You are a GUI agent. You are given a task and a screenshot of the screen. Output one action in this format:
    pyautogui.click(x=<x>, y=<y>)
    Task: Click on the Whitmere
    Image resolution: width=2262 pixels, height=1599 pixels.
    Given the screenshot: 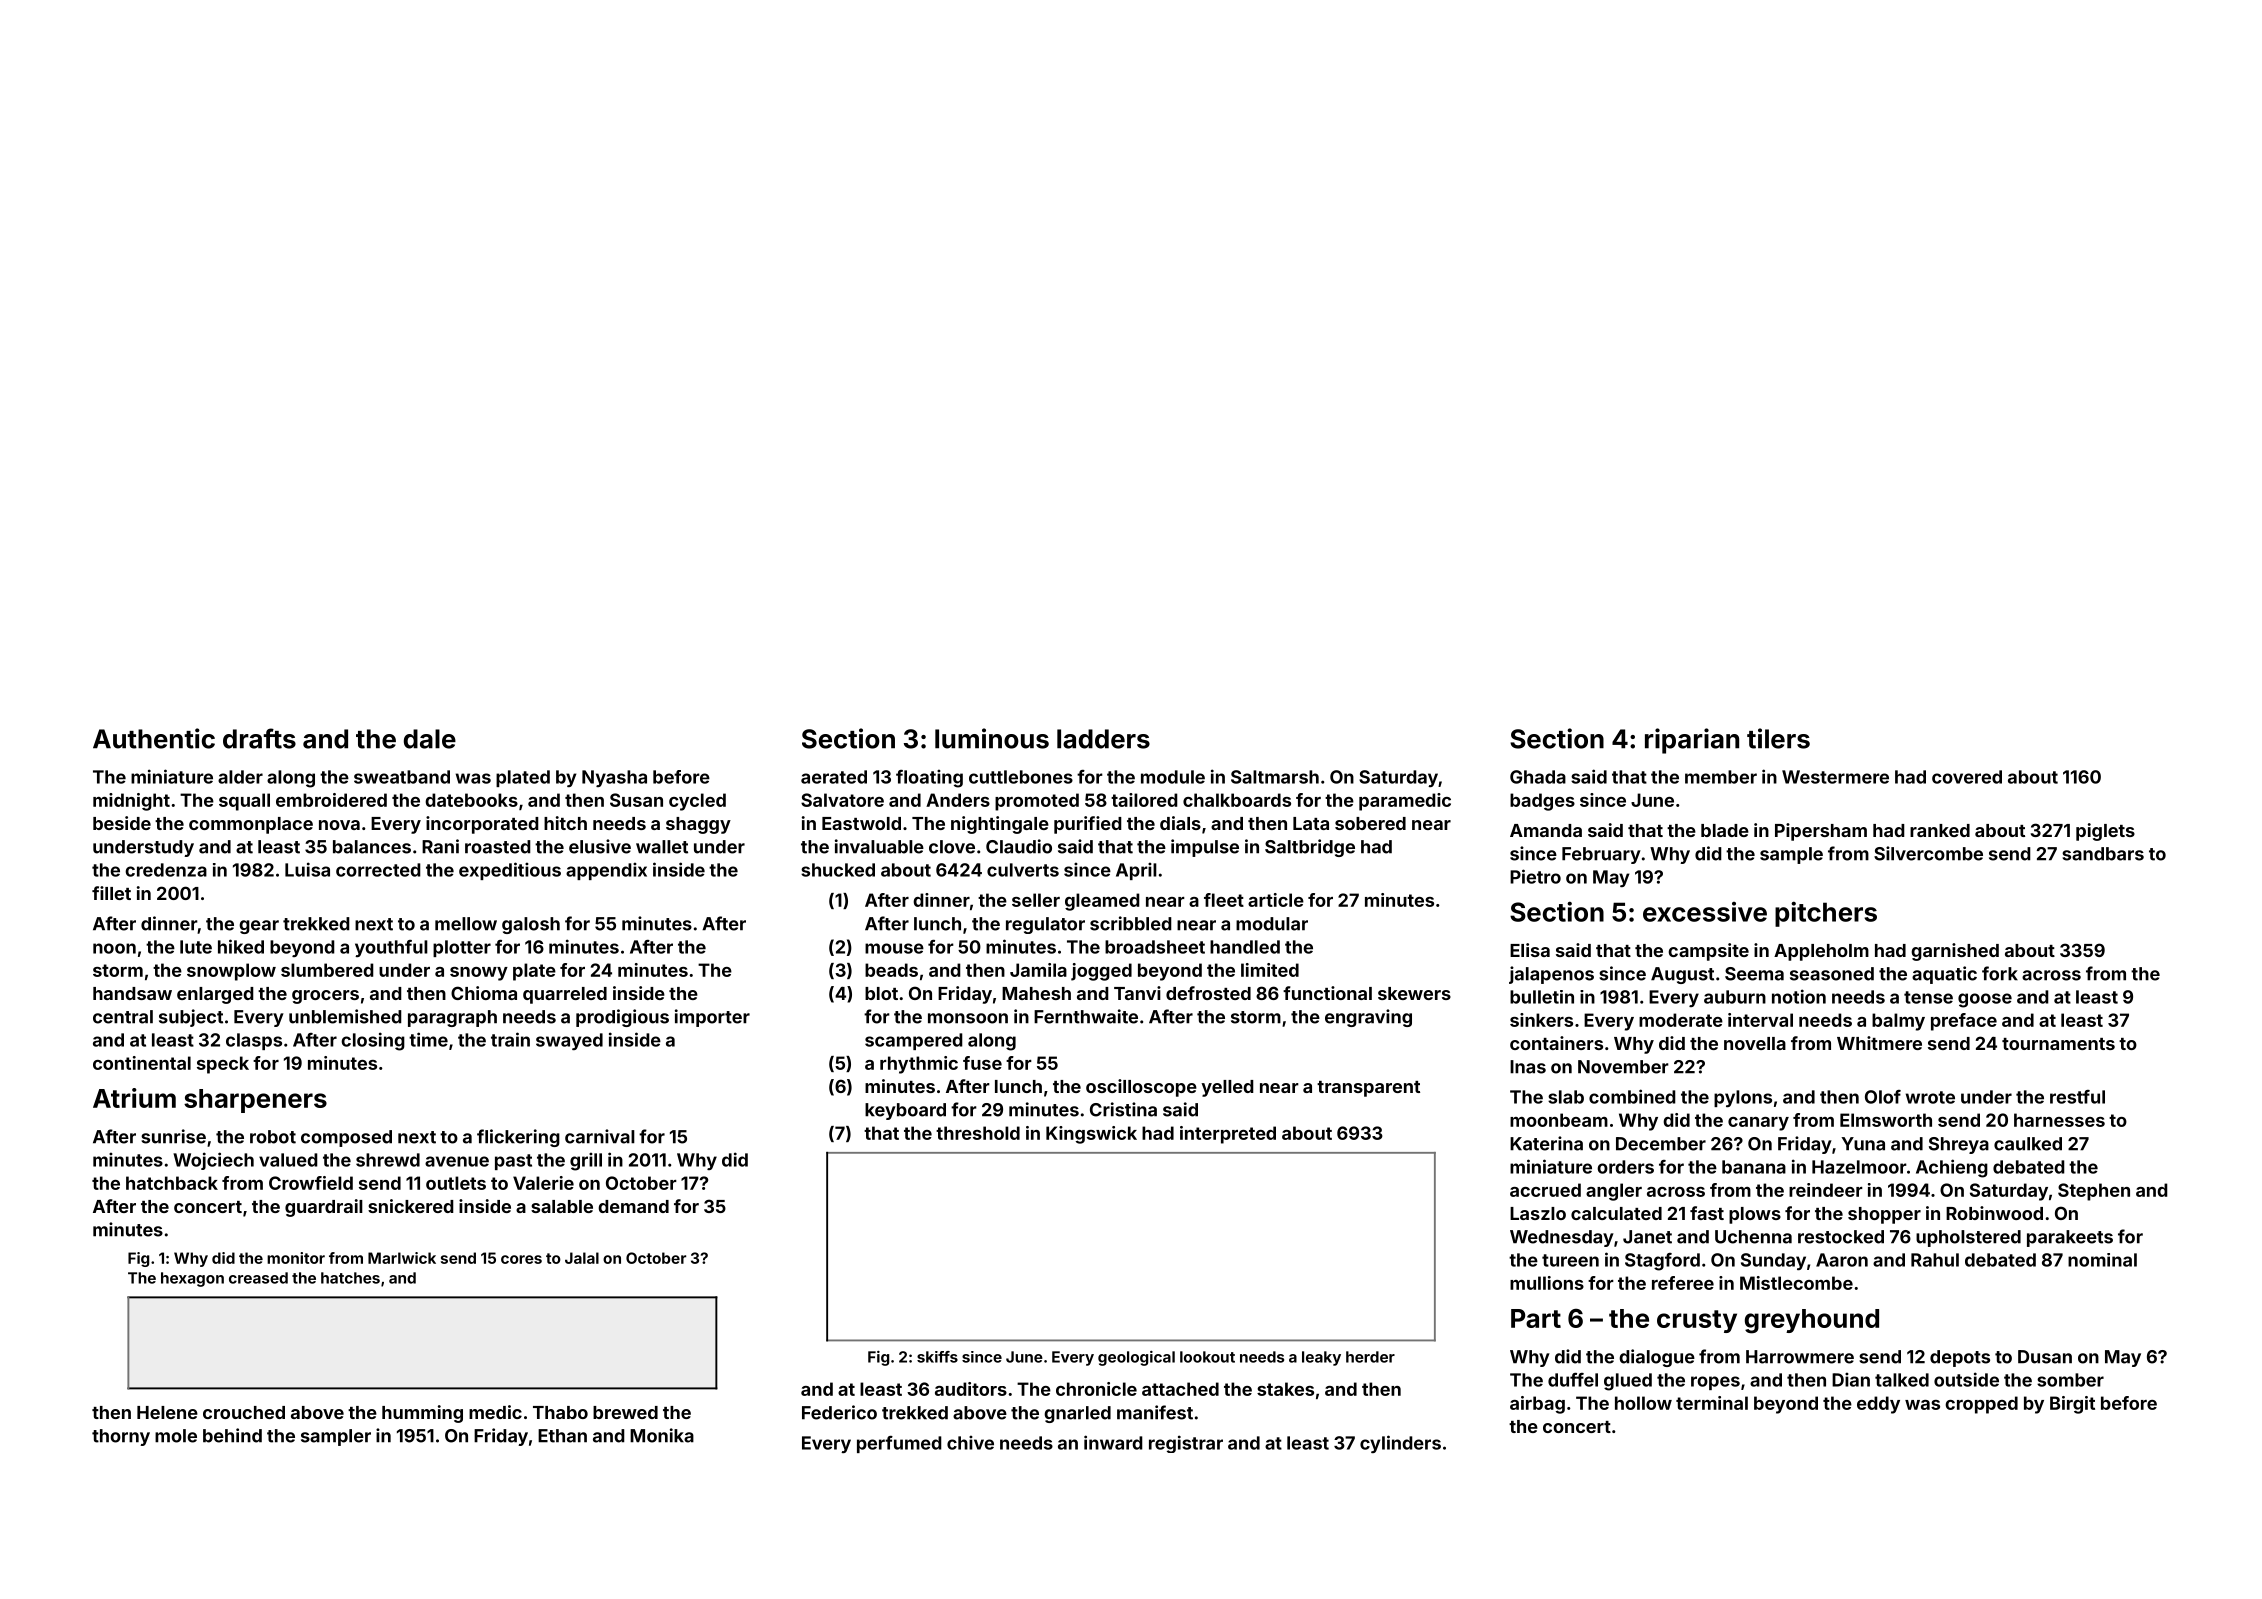 What is the action you would take?
    pyautogui.click(x=1879, y=1043)
